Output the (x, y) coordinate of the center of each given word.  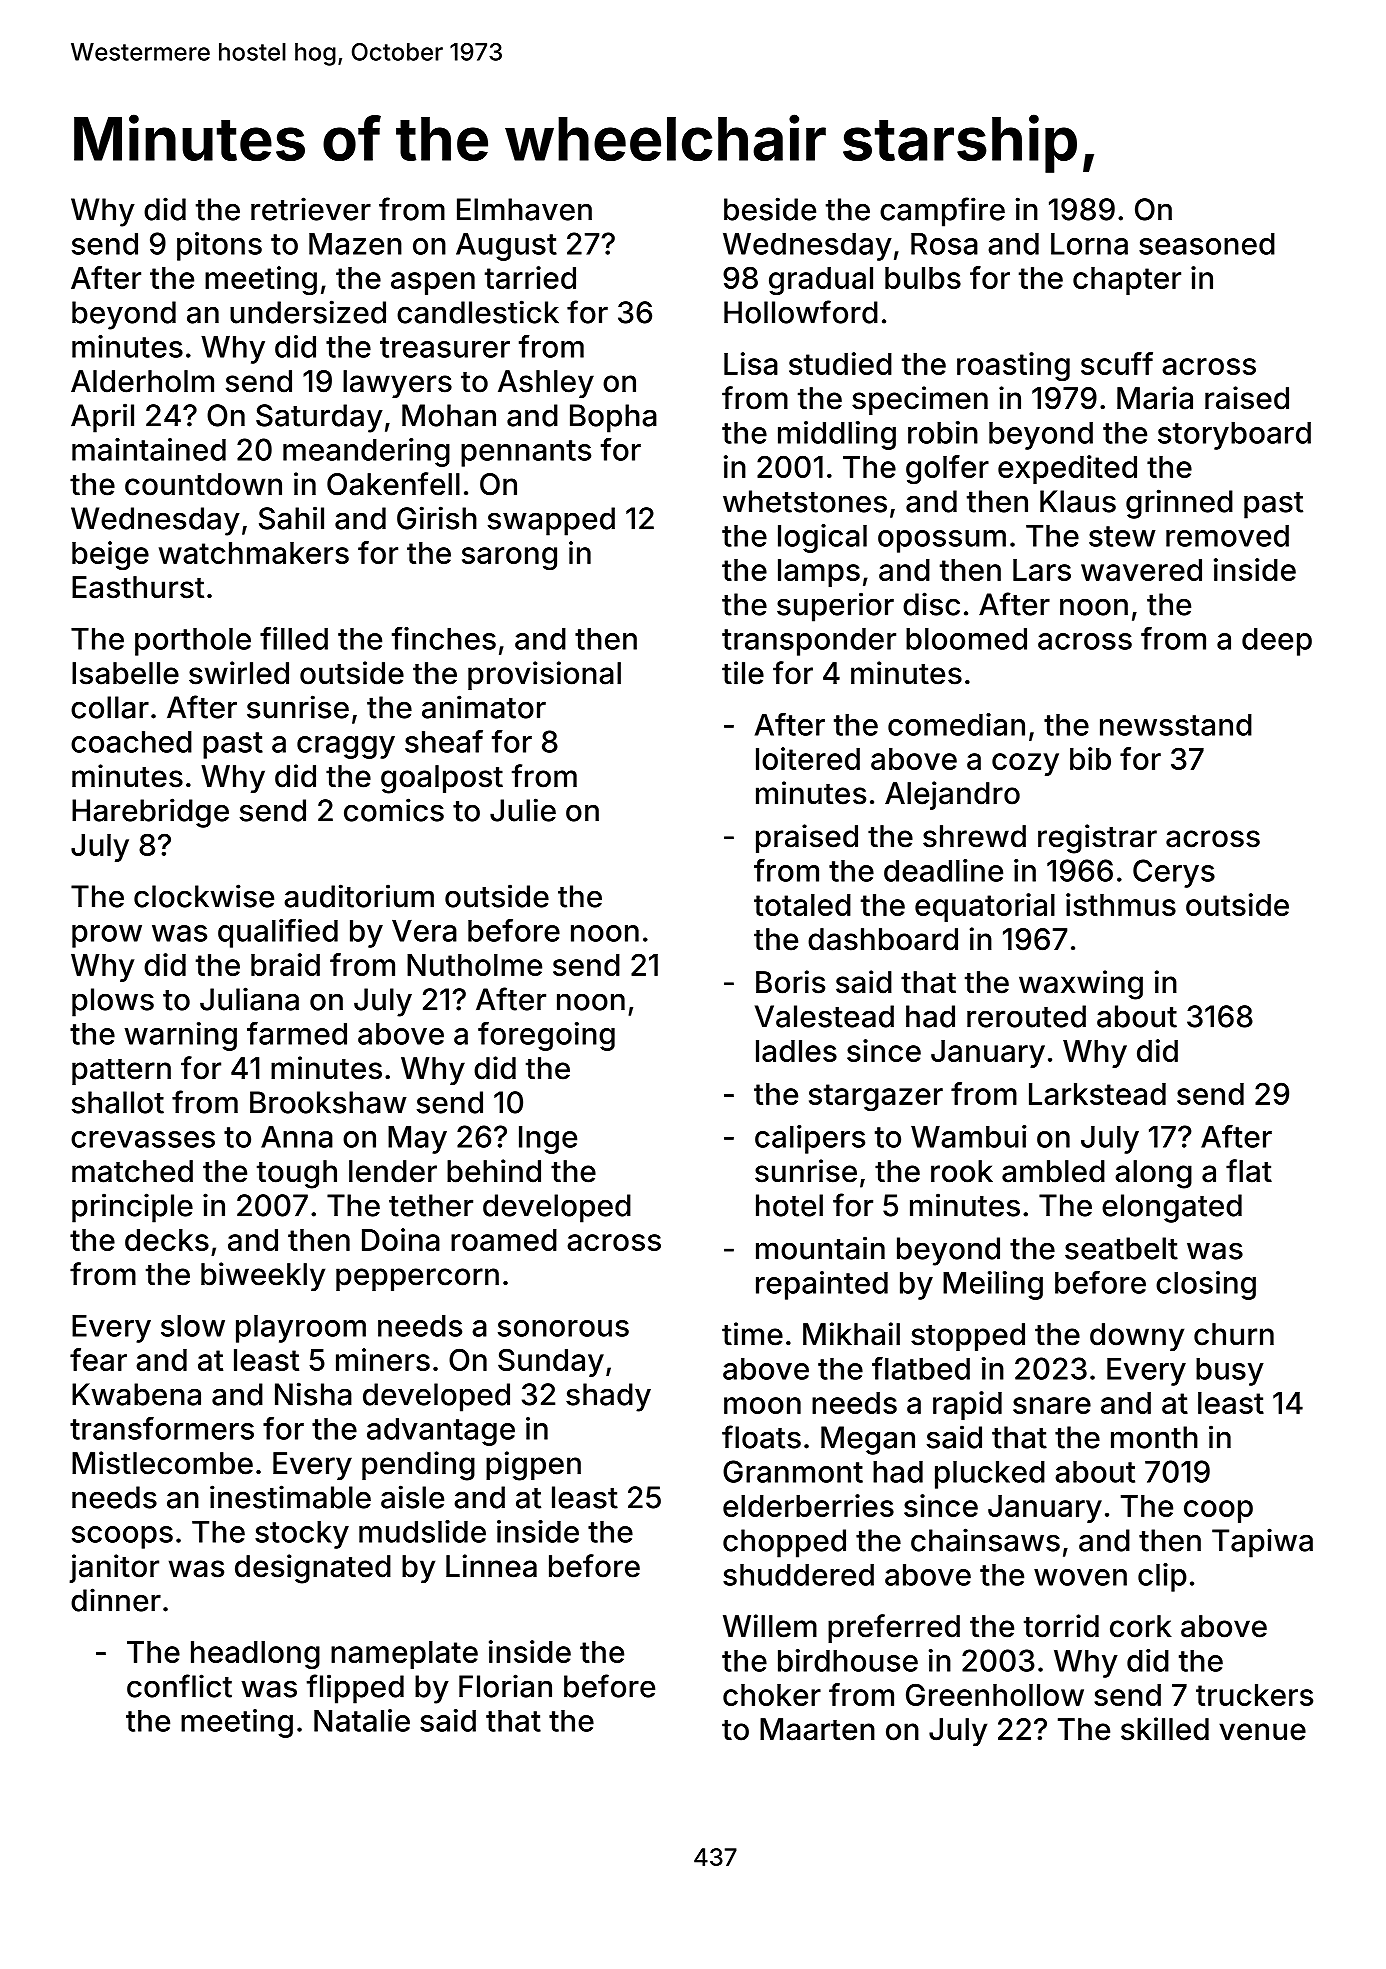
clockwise (204, 896)
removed (1227, 536)
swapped (551, 521)
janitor (114, 1568)
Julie (523, 810)
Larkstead (1097, 1094)
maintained (149, 449)
